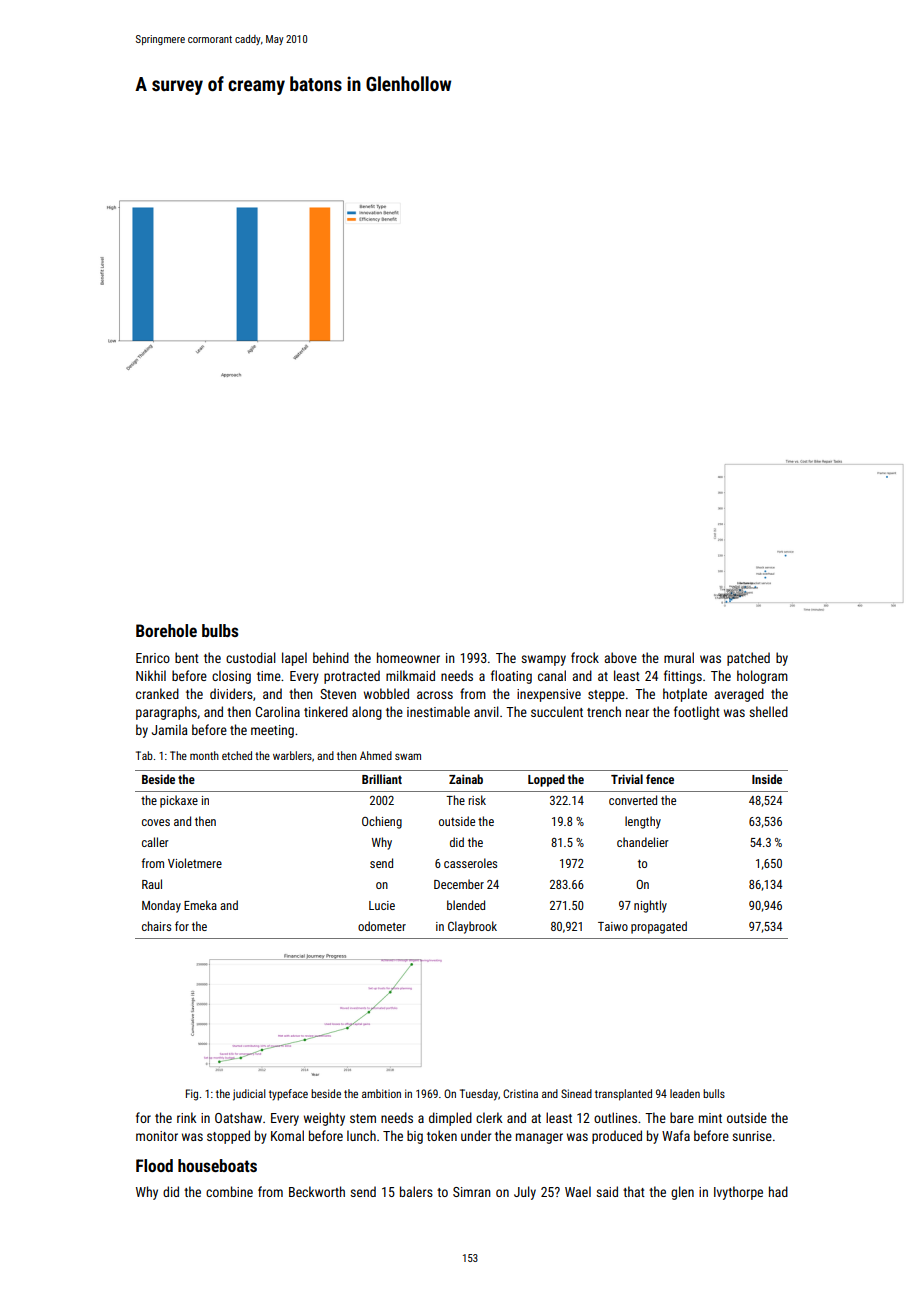 Image resolution: width=924 pixels, height=1314 pixels. Describe the element at coordinates (738, 1193) in the screenshot. I see `Ivythorpe` at that location.
